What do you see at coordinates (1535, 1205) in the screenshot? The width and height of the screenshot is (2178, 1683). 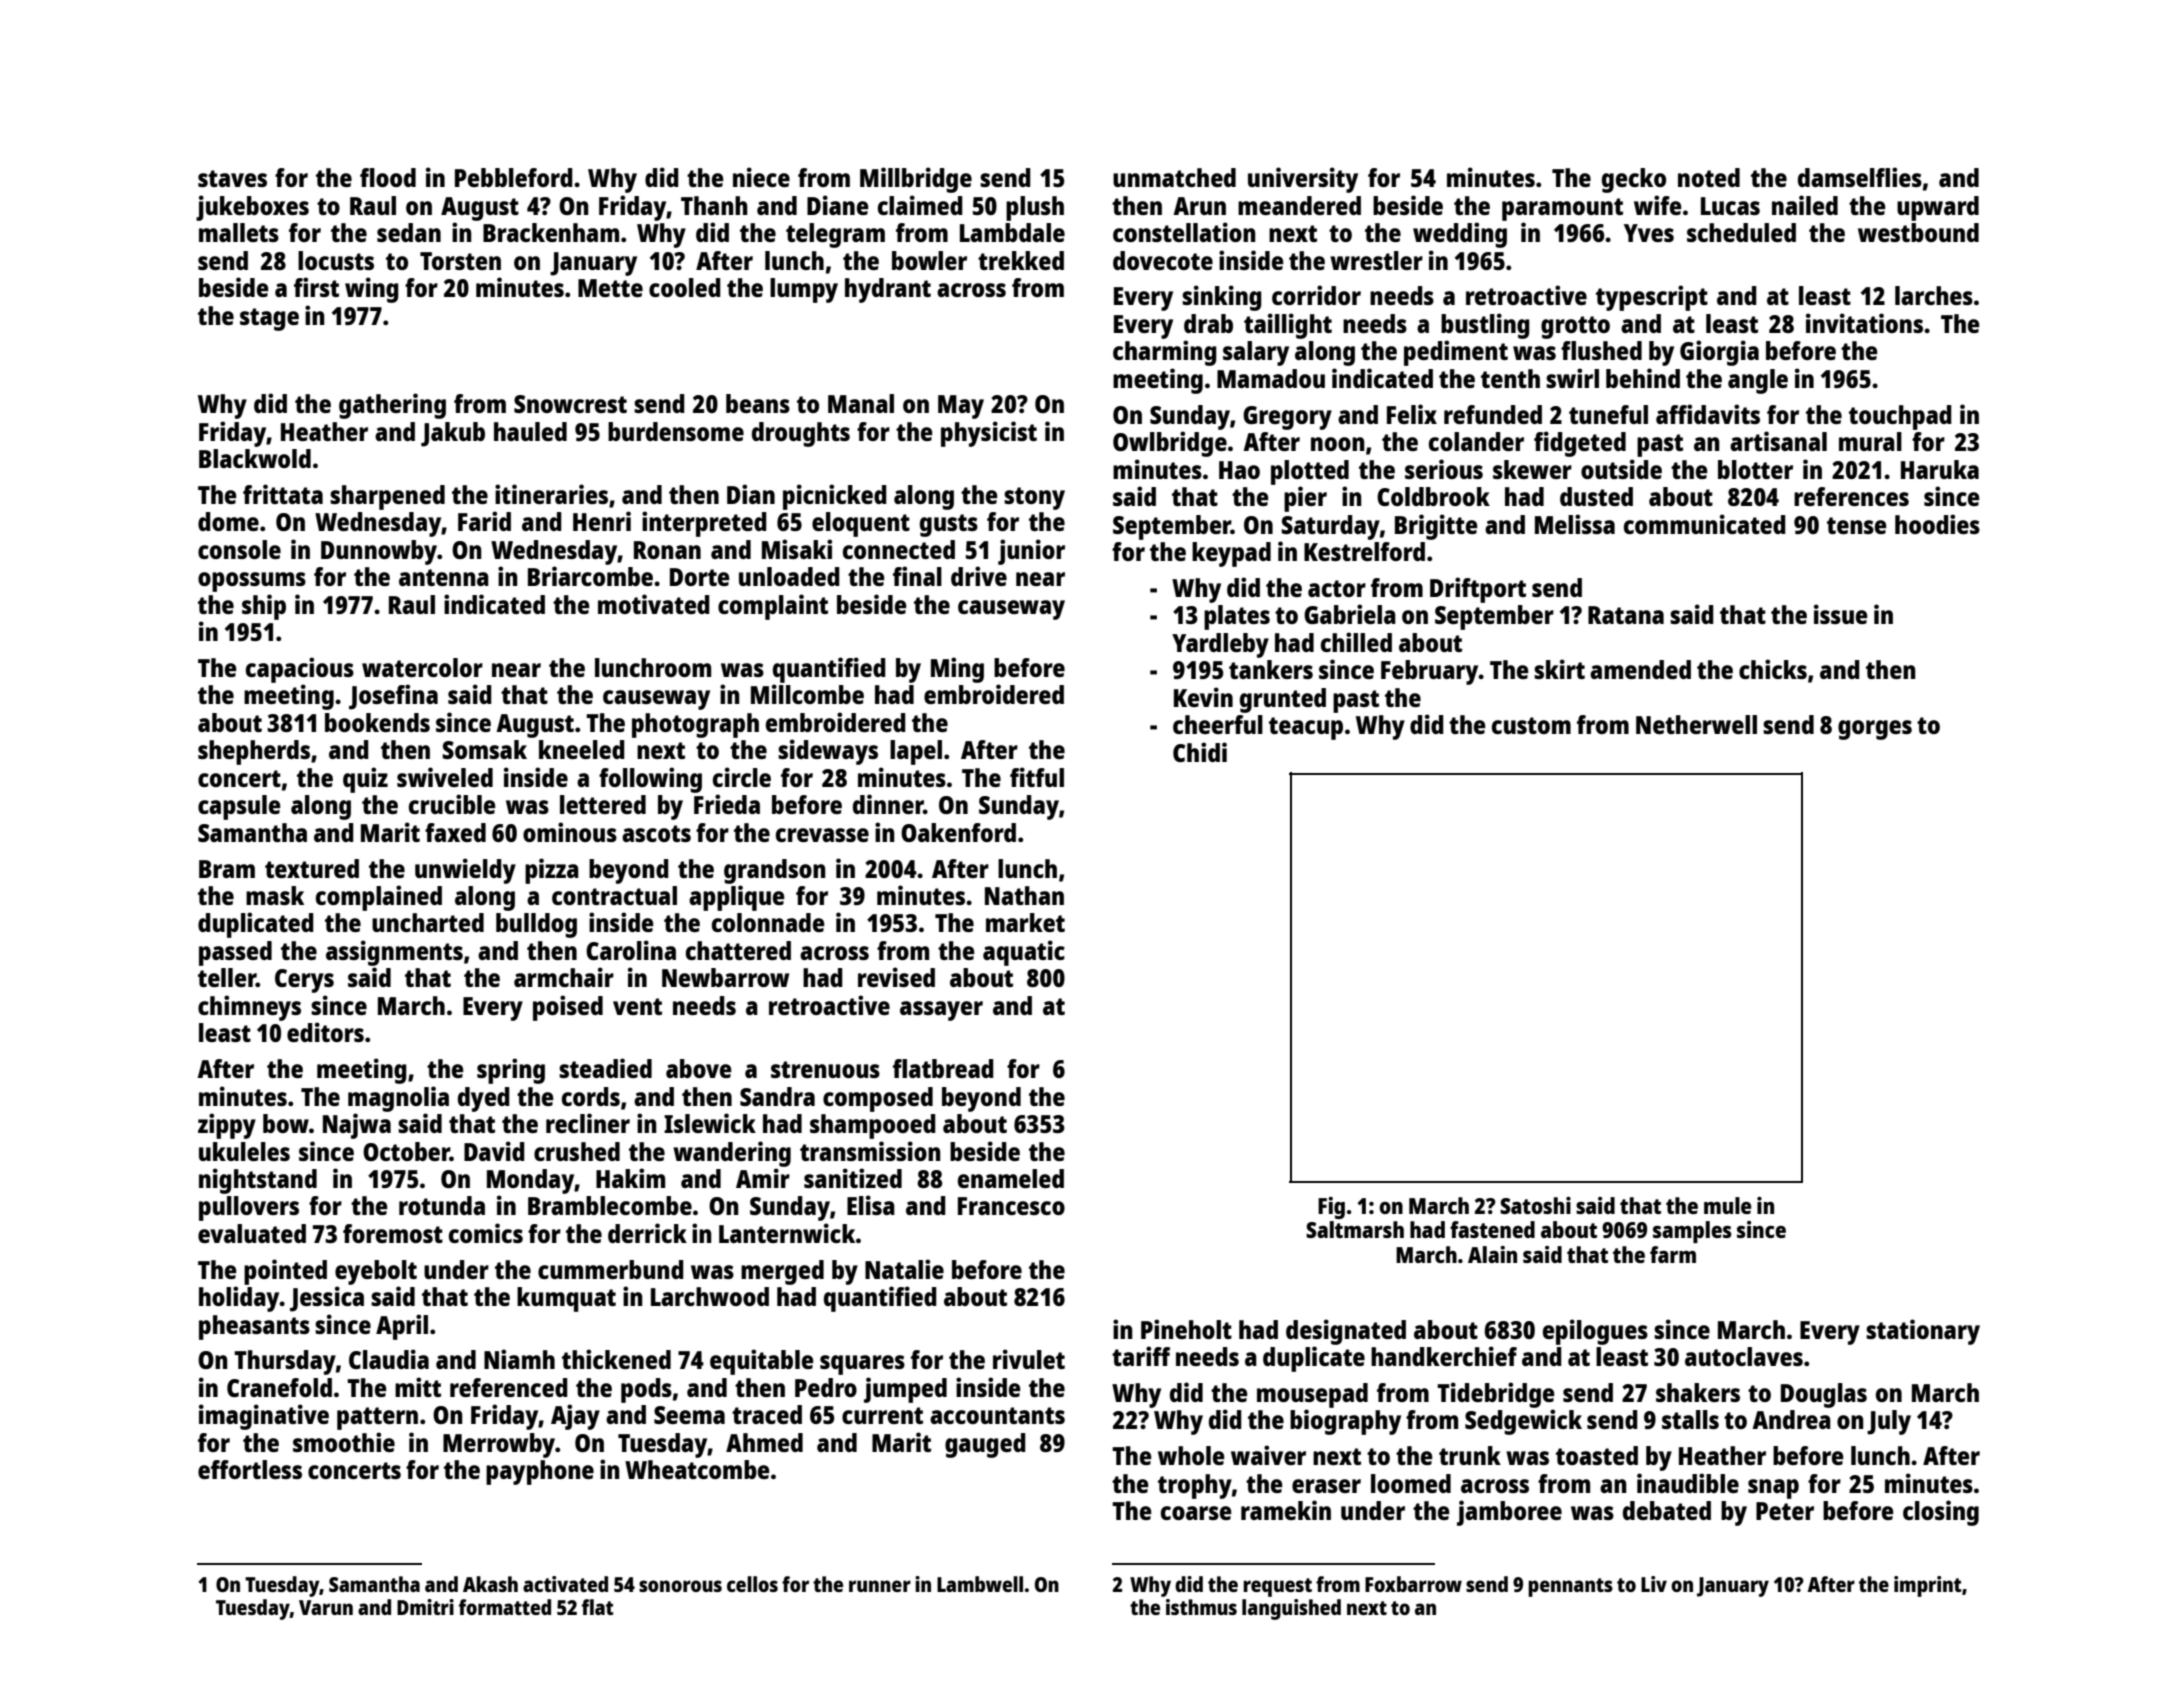 I see `Satoshi` at bounding box center [1535, 1205].
